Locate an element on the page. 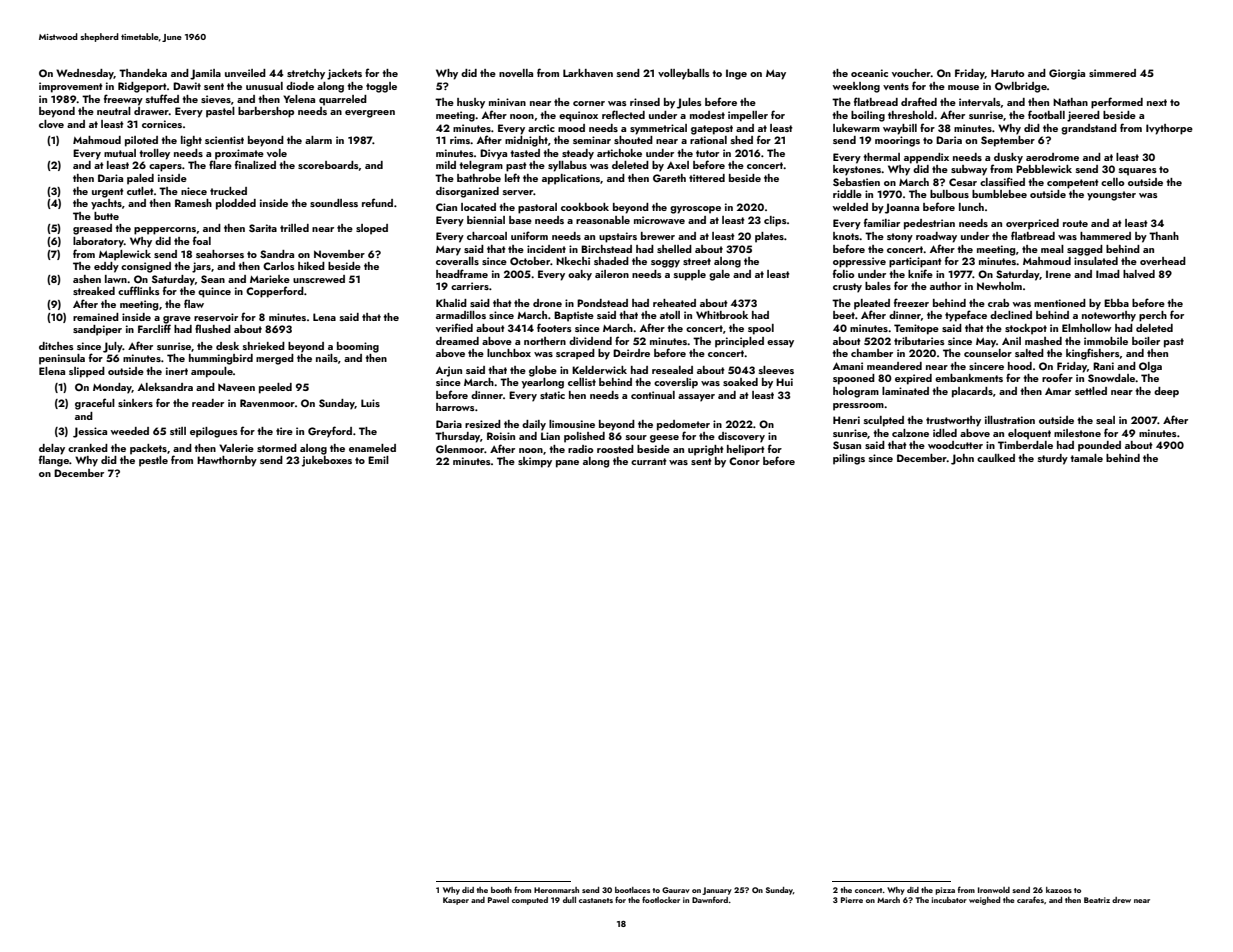 The image size is (1233, 952). weeded is located at coordinates (130, 431).
